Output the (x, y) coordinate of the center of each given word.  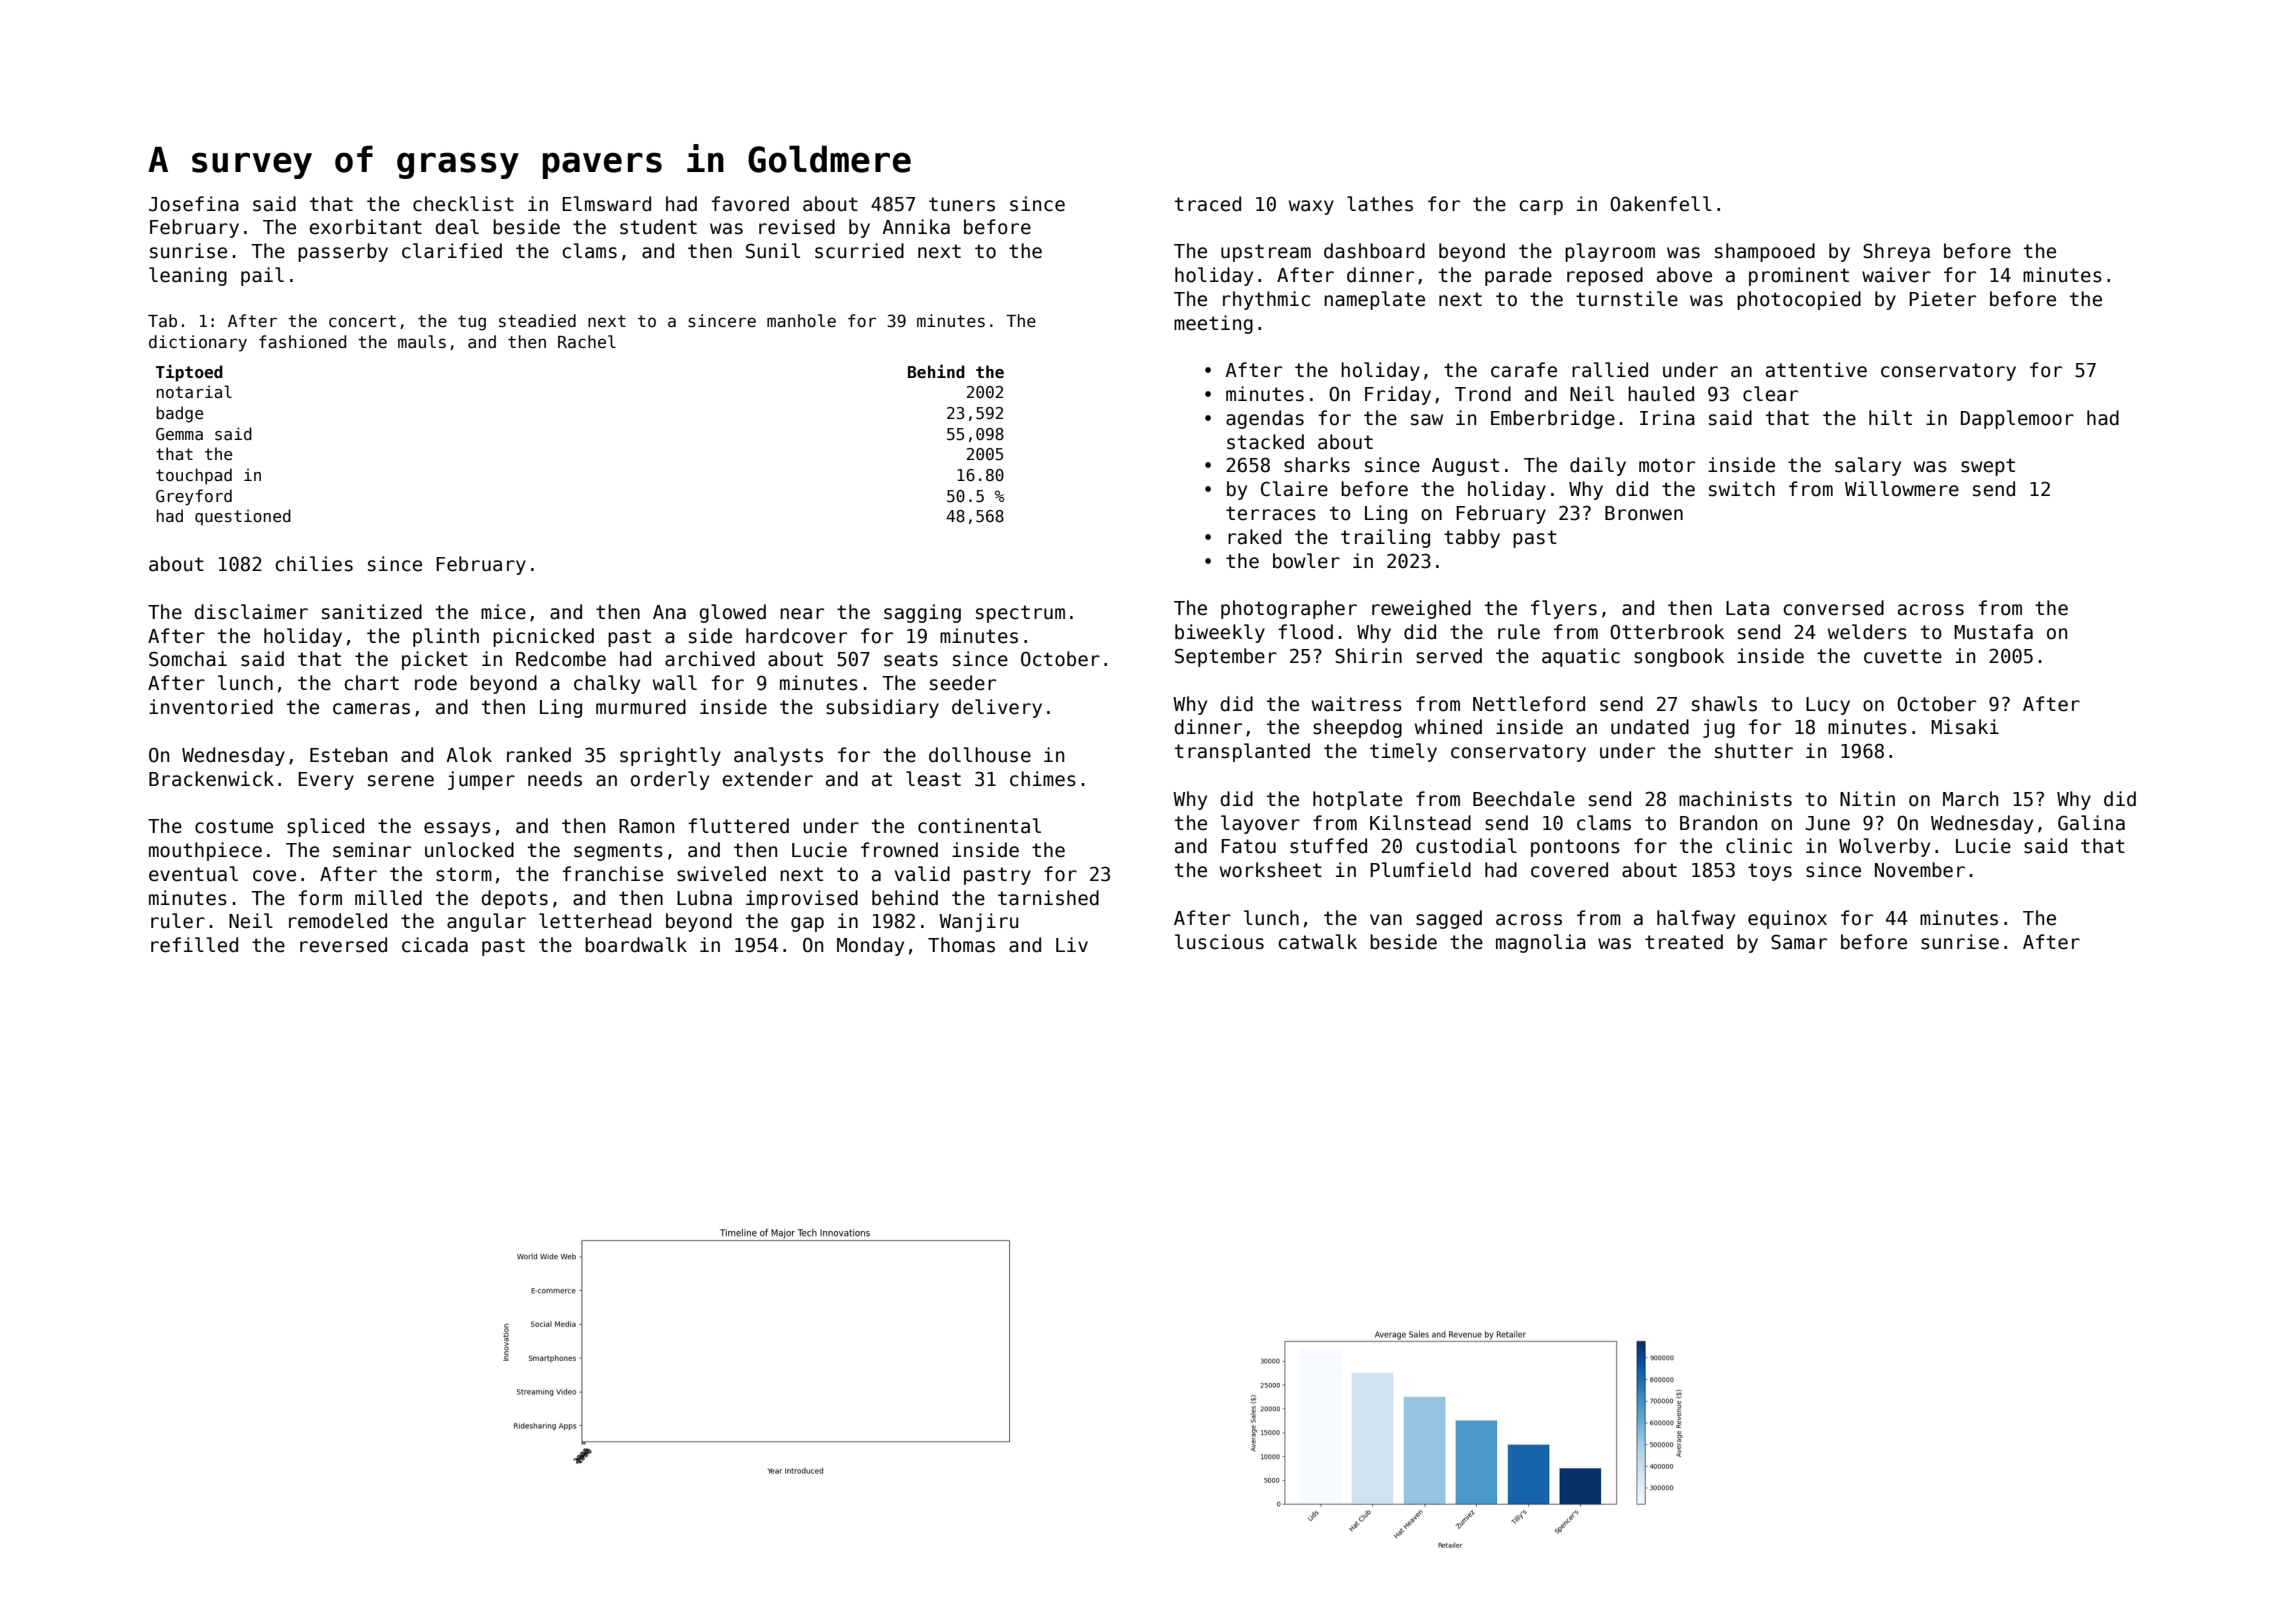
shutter (1754, 751)
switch (1742, 489)
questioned (243, 517)
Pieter (1942, 299)
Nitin (1867, 798)
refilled (194, 945)
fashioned (302, 342)
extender (767, 779)
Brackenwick (211, 779)
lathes (1380, 204)
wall (675, 683)
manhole (801, 321)
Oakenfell (1661, 204)
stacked (1265, 442)
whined (1448, 727)
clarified (452, 251)
